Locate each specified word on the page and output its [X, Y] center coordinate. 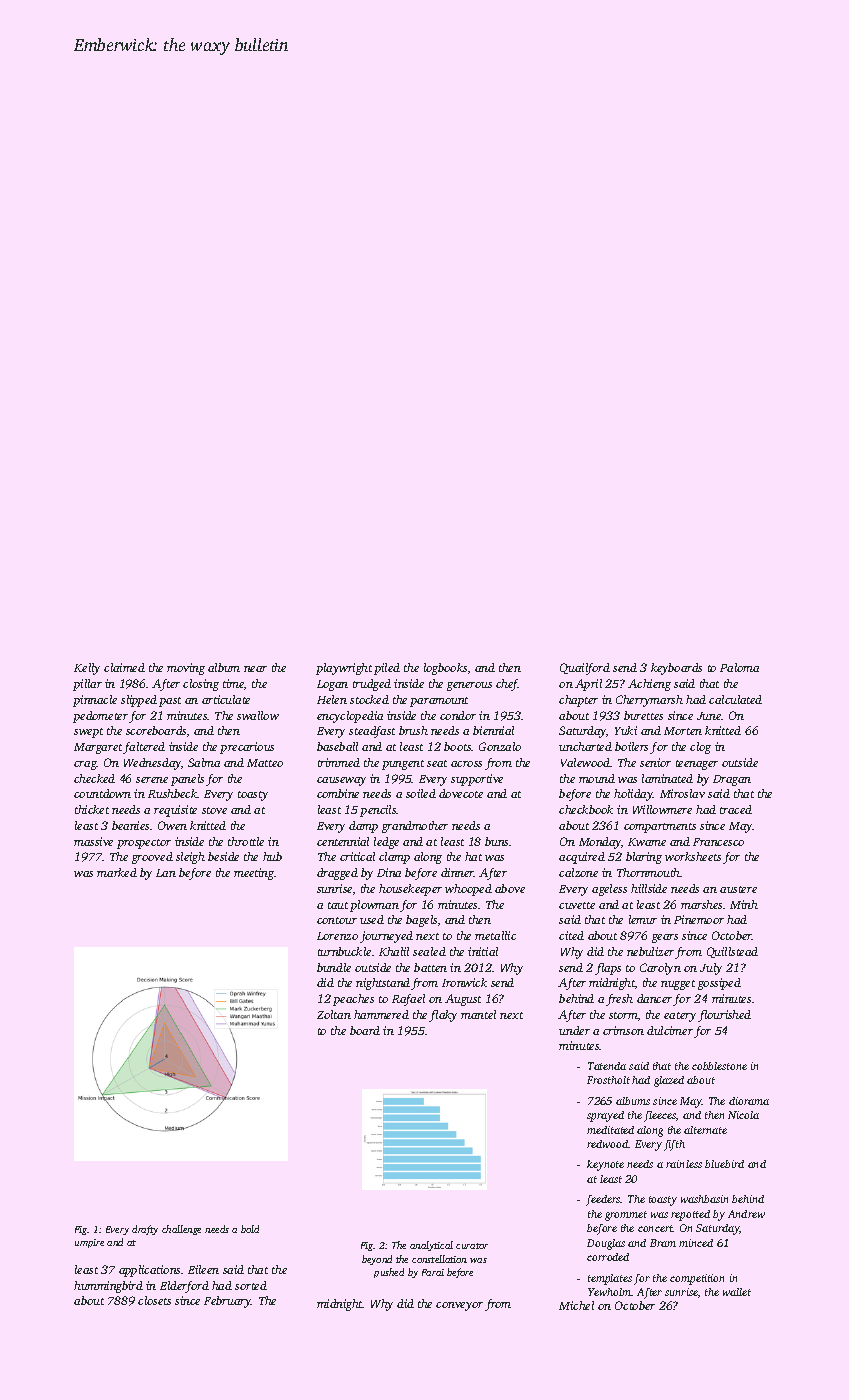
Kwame [647, 842]
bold [250, 1229]
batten [430, 967]
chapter [578, 701]
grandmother [415, 827]
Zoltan [334, 1014]
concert [655, 1228]
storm [623, 1015]
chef [507, 685]
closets [154, 1300]
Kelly [87, 669]
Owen [172, 825]
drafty [145, 1230]
